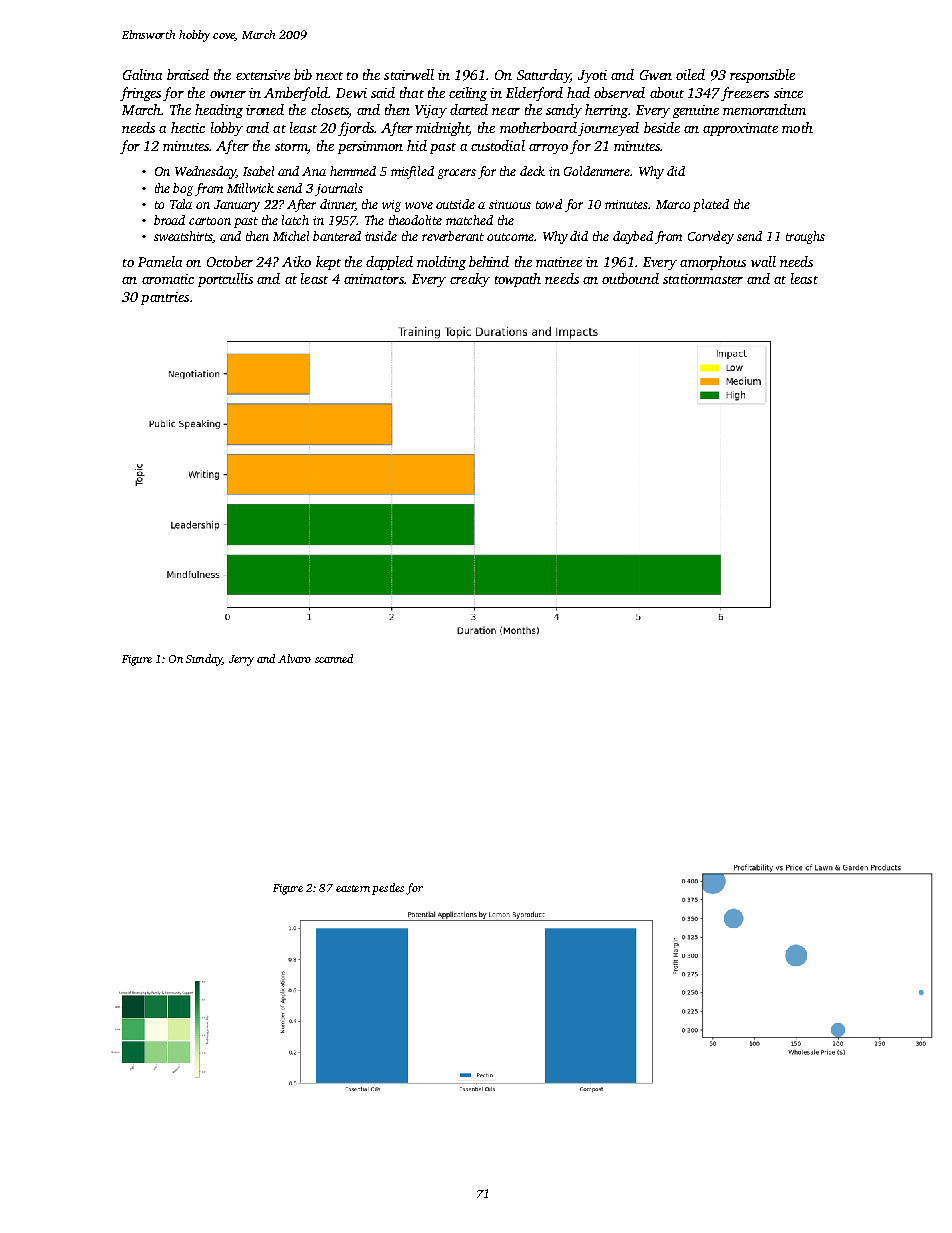 The image size is (952, 1233). Describe the element at coordinates (294, 658) in the screenshot. I see `Alvaro` at that location.
